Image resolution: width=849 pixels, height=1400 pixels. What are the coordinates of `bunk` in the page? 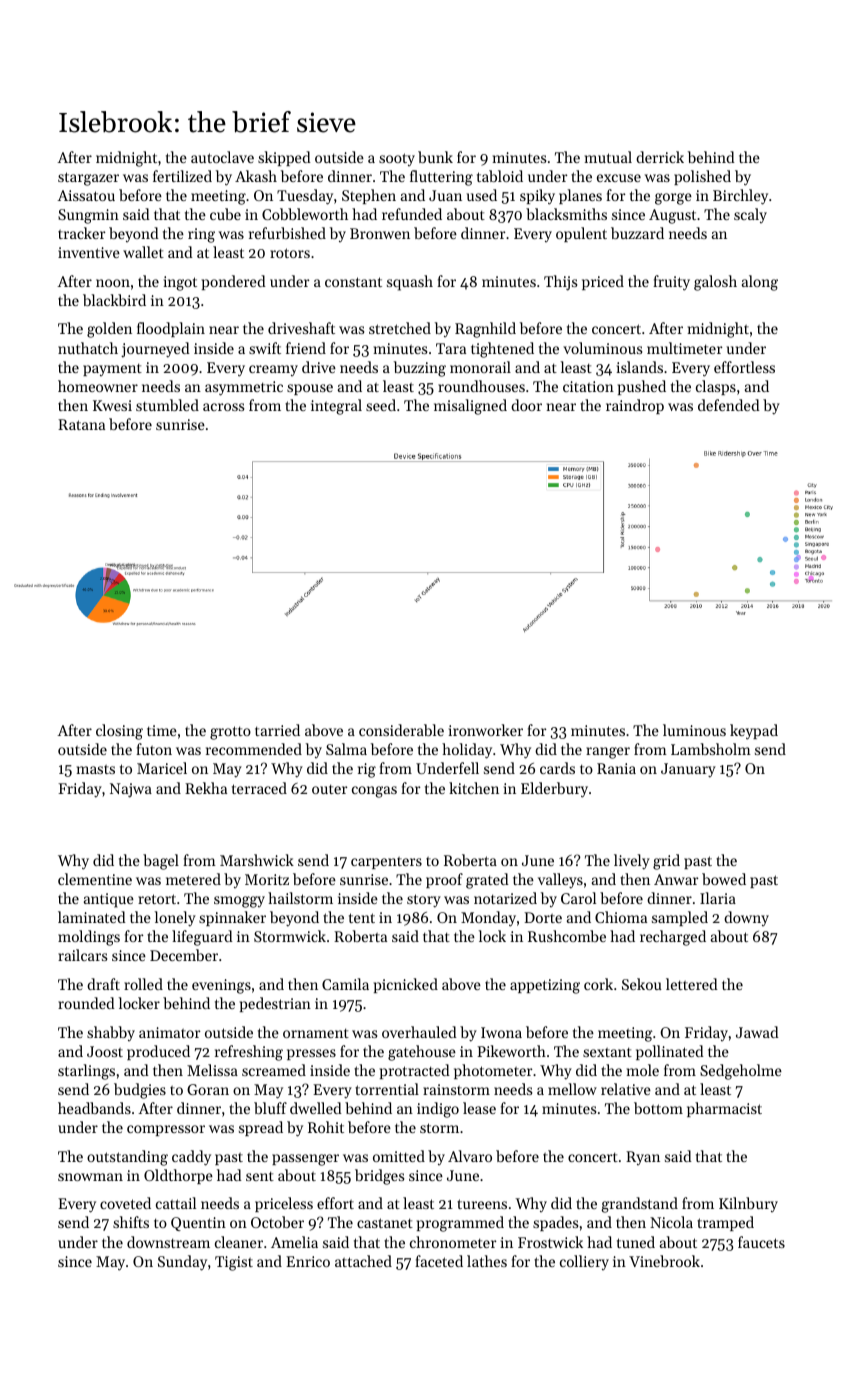 It's located at (435, 157).
